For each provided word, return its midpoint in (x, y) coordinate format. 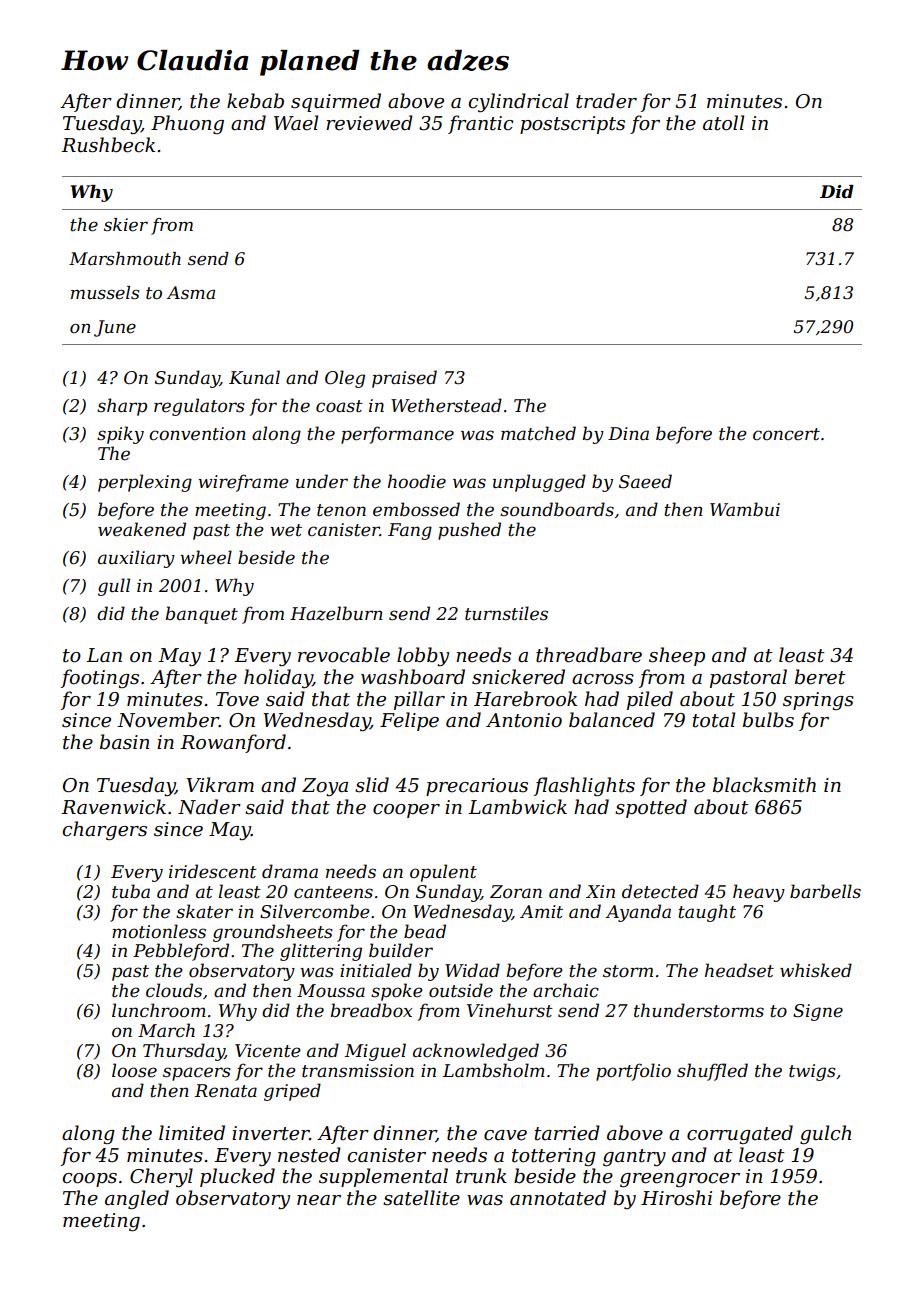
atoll (723, 123)
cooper (406, 811)
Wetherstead (446, 405)
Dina (628, 433)
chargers (104, 830)
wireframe (243, 483)
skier (126, 225)
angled (137, 1199)
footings (100, 678)
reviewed (369, 123)
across (603, 679)
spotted (651, 808)
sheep (677, 656)
